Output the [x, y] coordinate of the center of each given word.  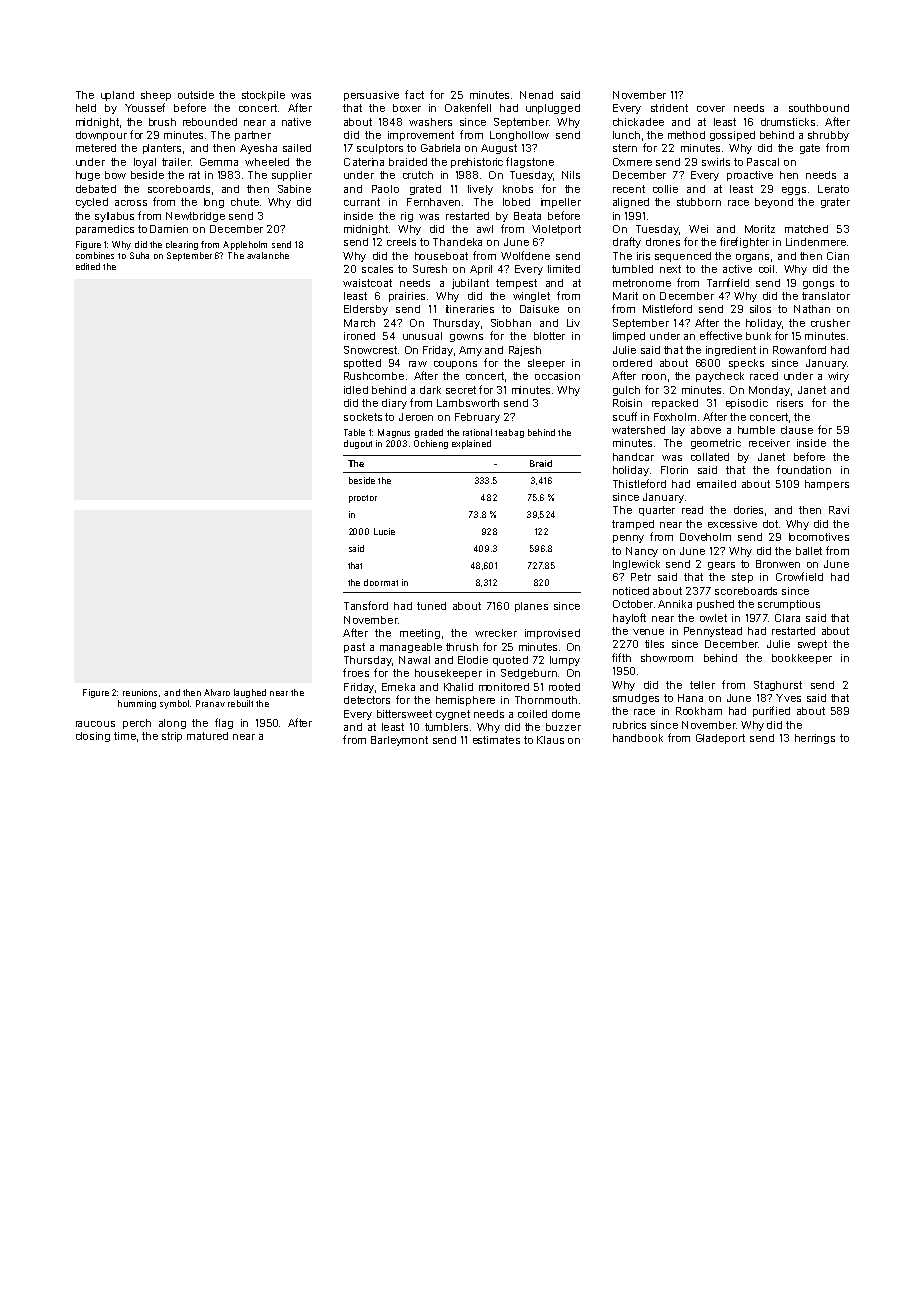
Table [354, 432]
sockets [363, 417]
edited [88, 266]
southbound [819, 108]
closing [93, 737]
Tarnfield [728, 282]
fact [414, 94]
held [86, 108]
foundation [804, 469]
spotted [362, 364]
